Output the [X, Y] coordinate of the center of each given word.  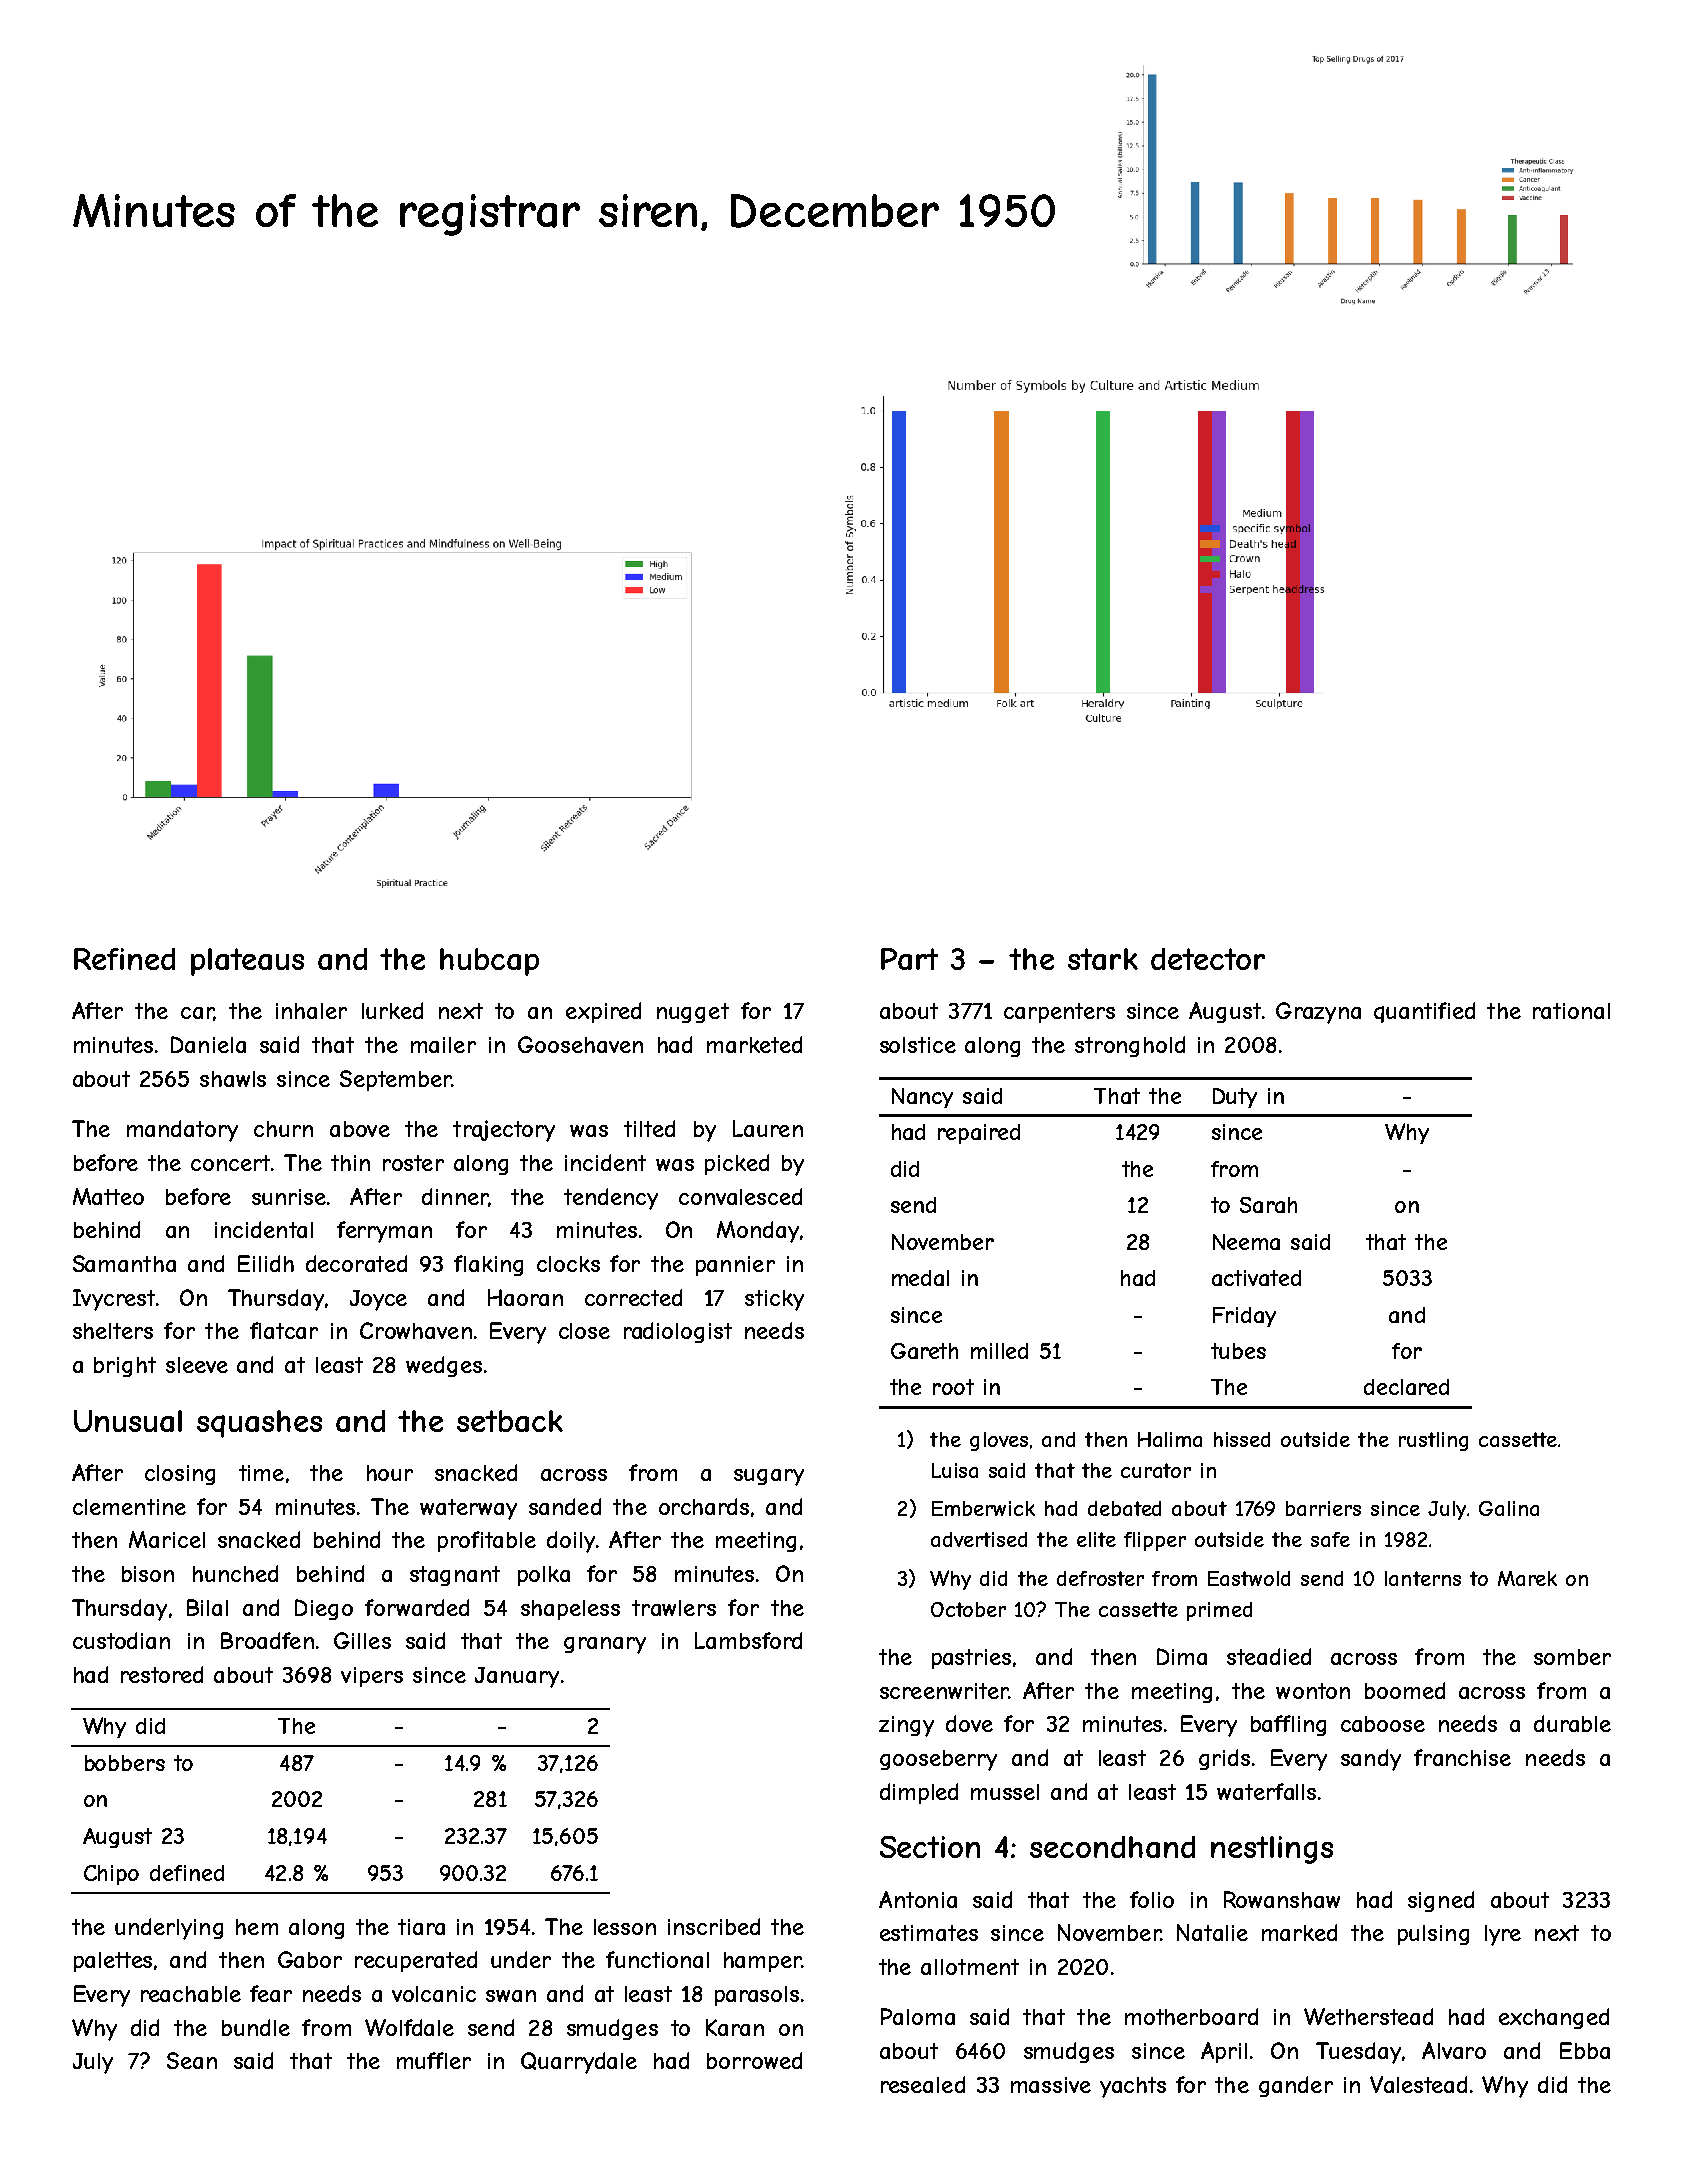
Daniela [208, 1044]
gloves [999, 1441]
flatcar [284, 1330]
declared [1406, 1387]
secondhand [1112, 1847]
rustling [1433, 1441]
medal [920, 1278]
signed [1441, 1901]
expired [603, 1012]
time [261, 1473]
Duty [1235, 1098]
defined [187, 1873]
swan [511, 1996]
